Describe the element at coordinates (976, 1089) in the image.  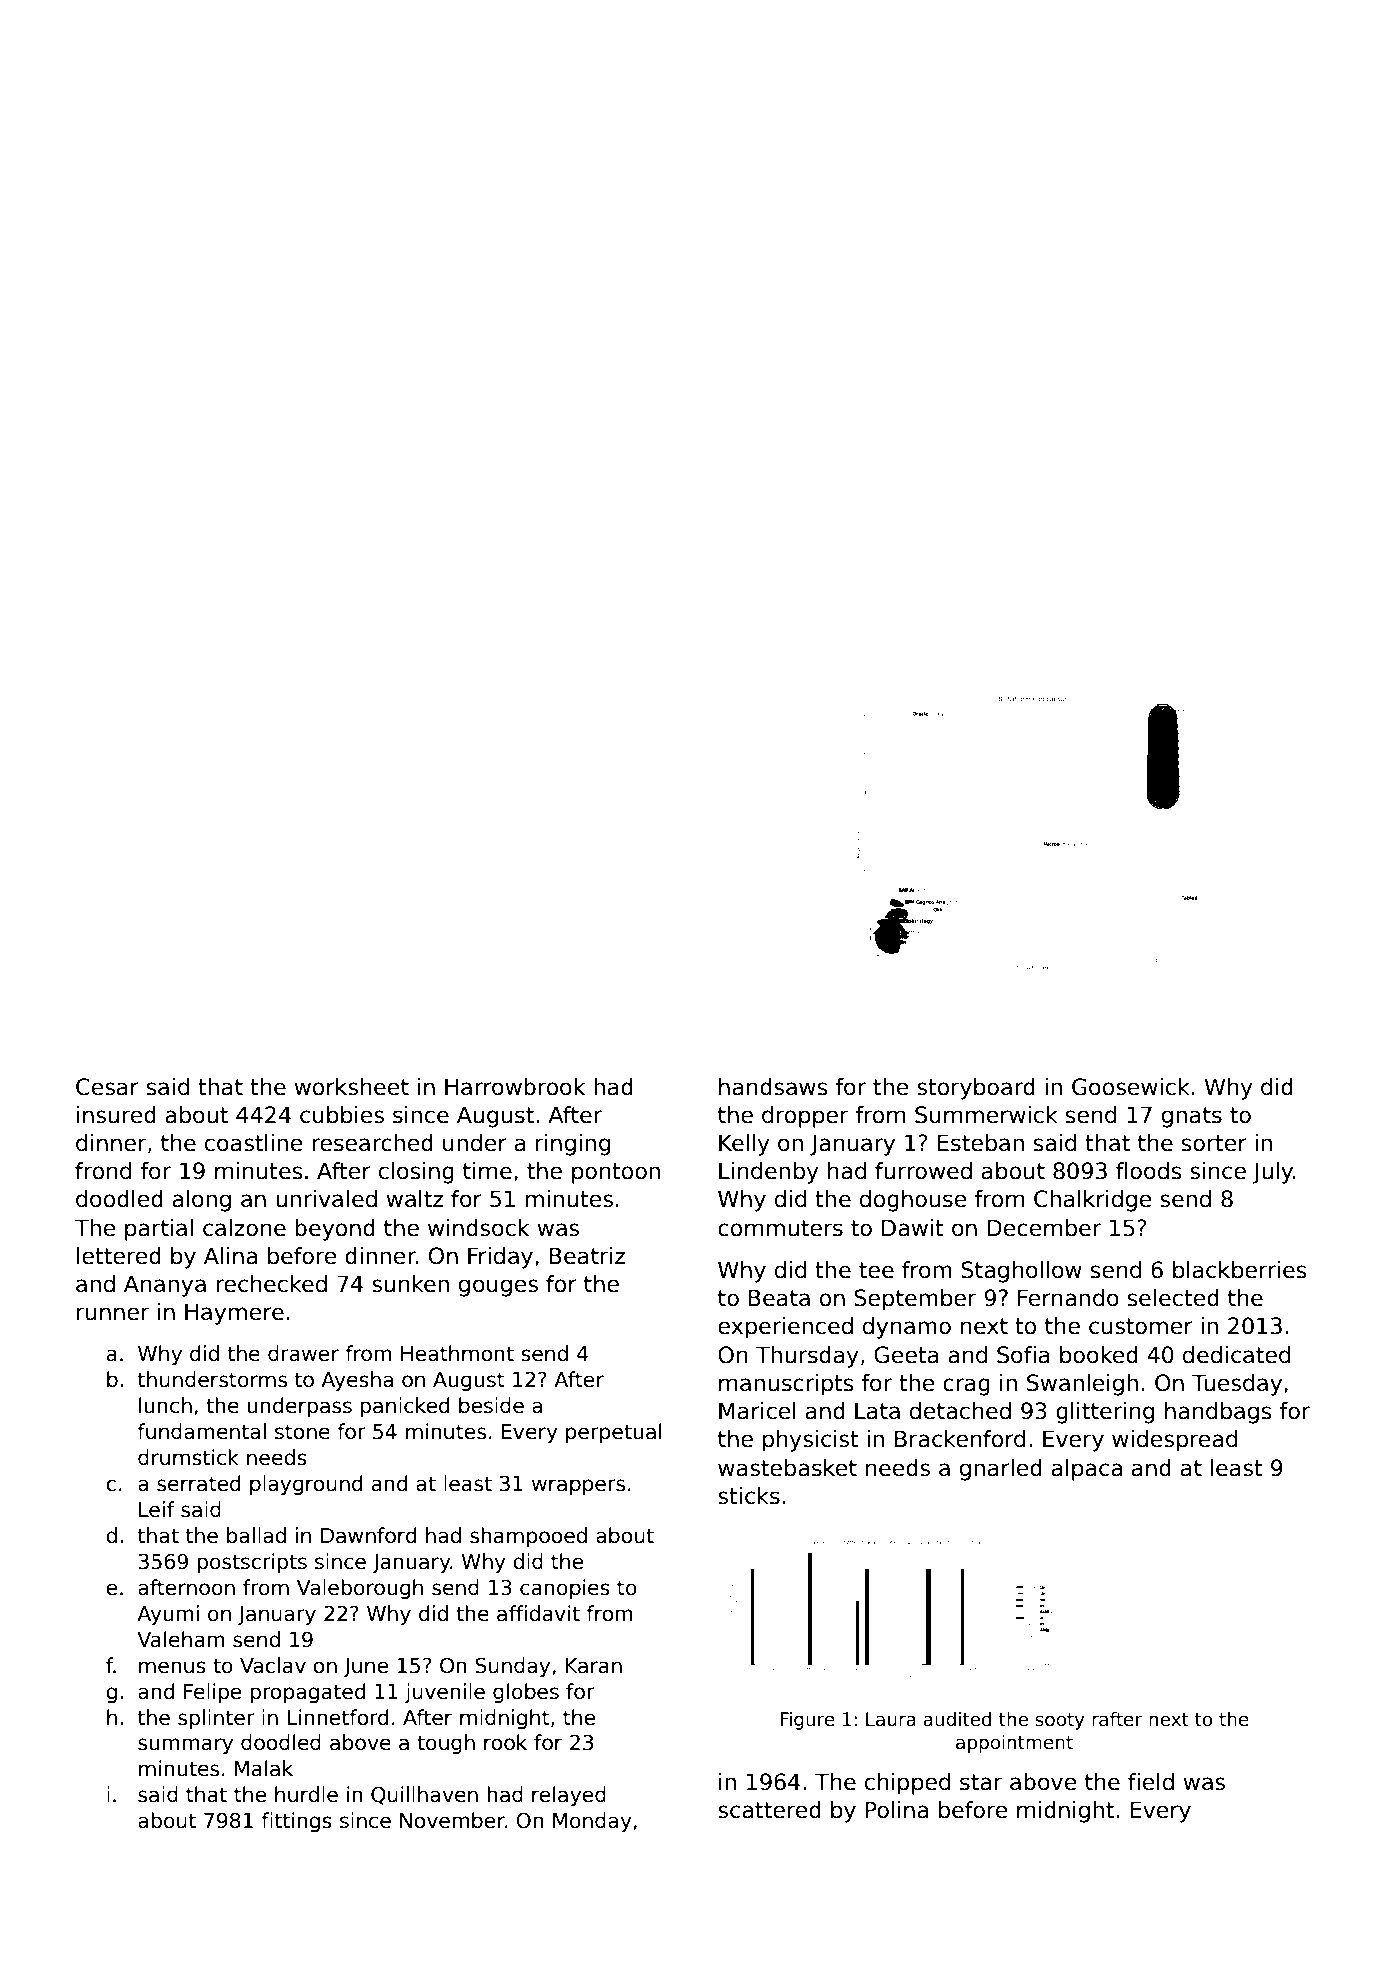
I see `storyboard` at that location.
